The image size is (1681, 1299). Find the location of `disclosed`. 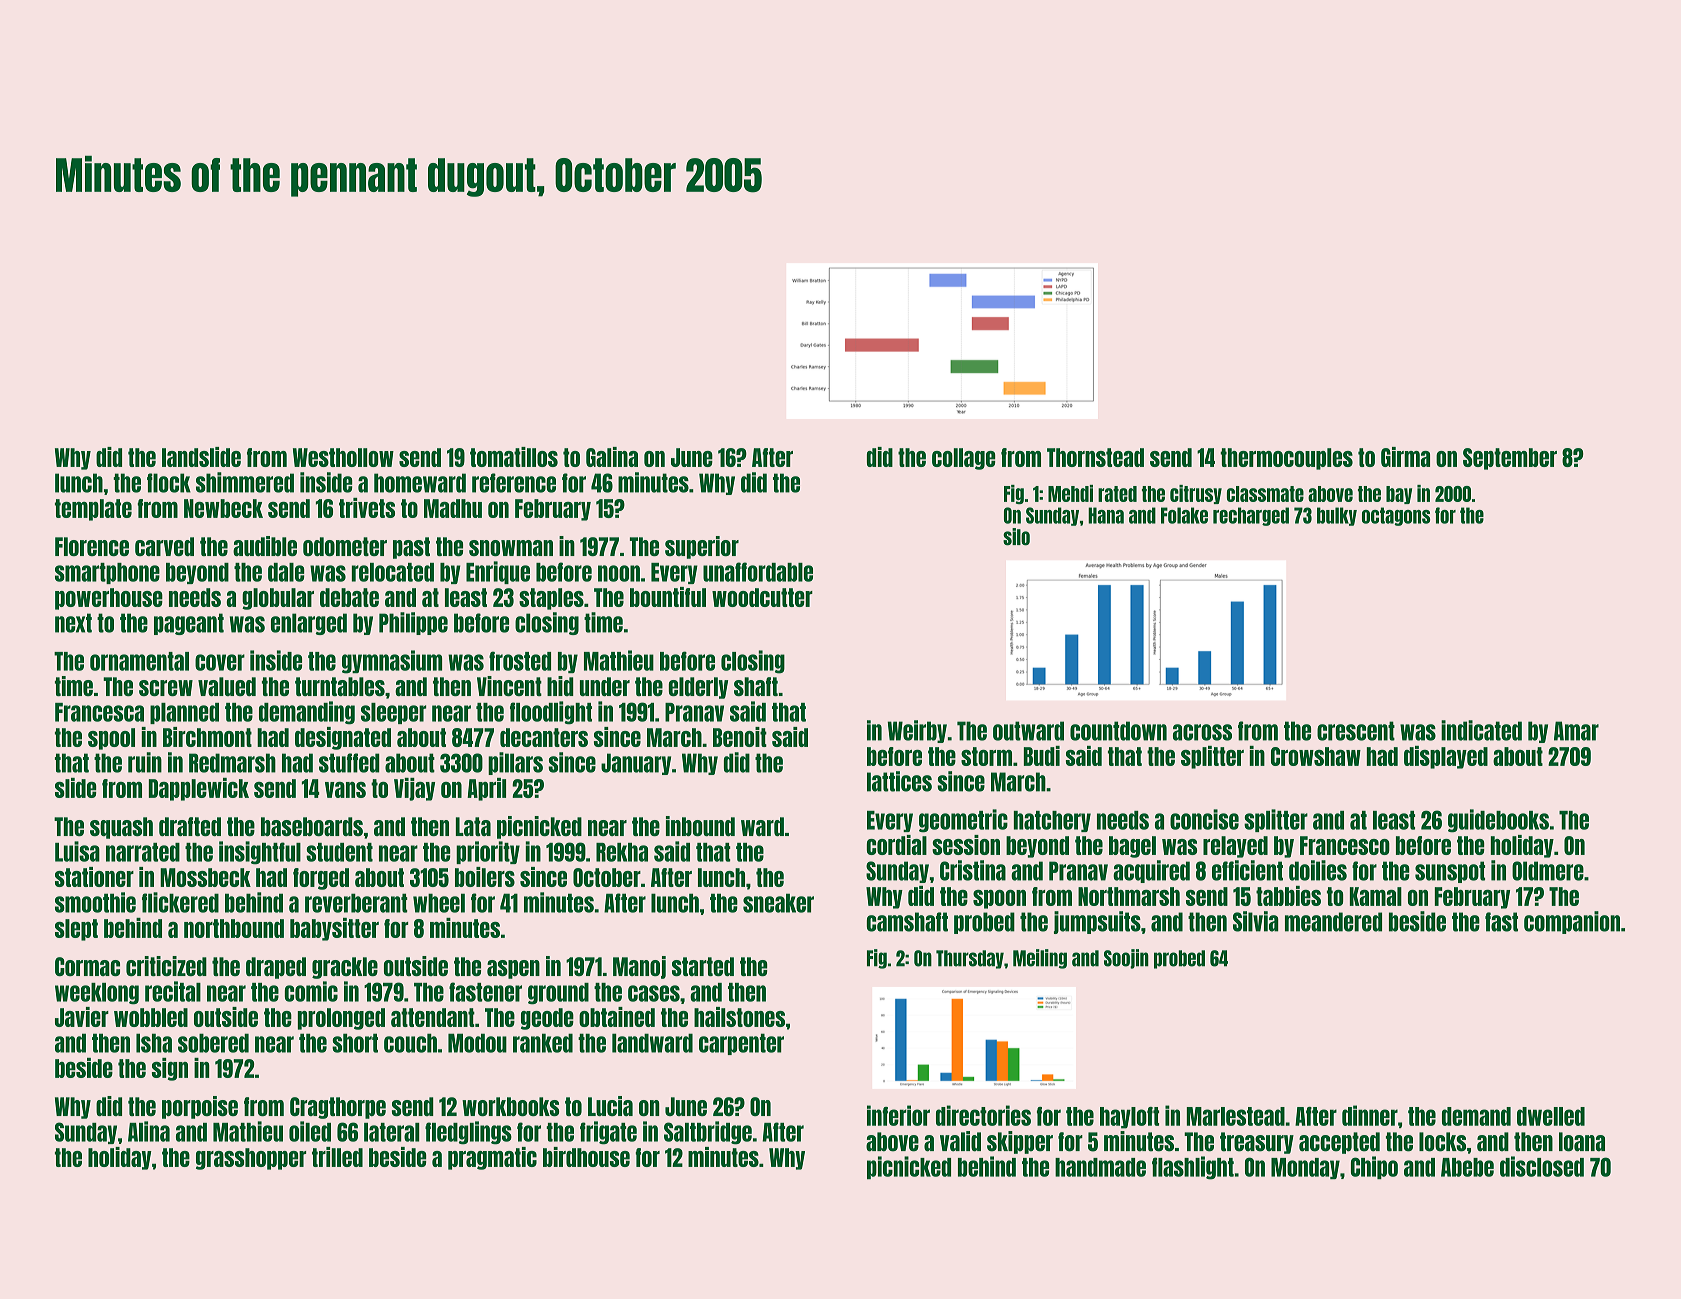

disclosed is located at coordinates (1542, 1166).
